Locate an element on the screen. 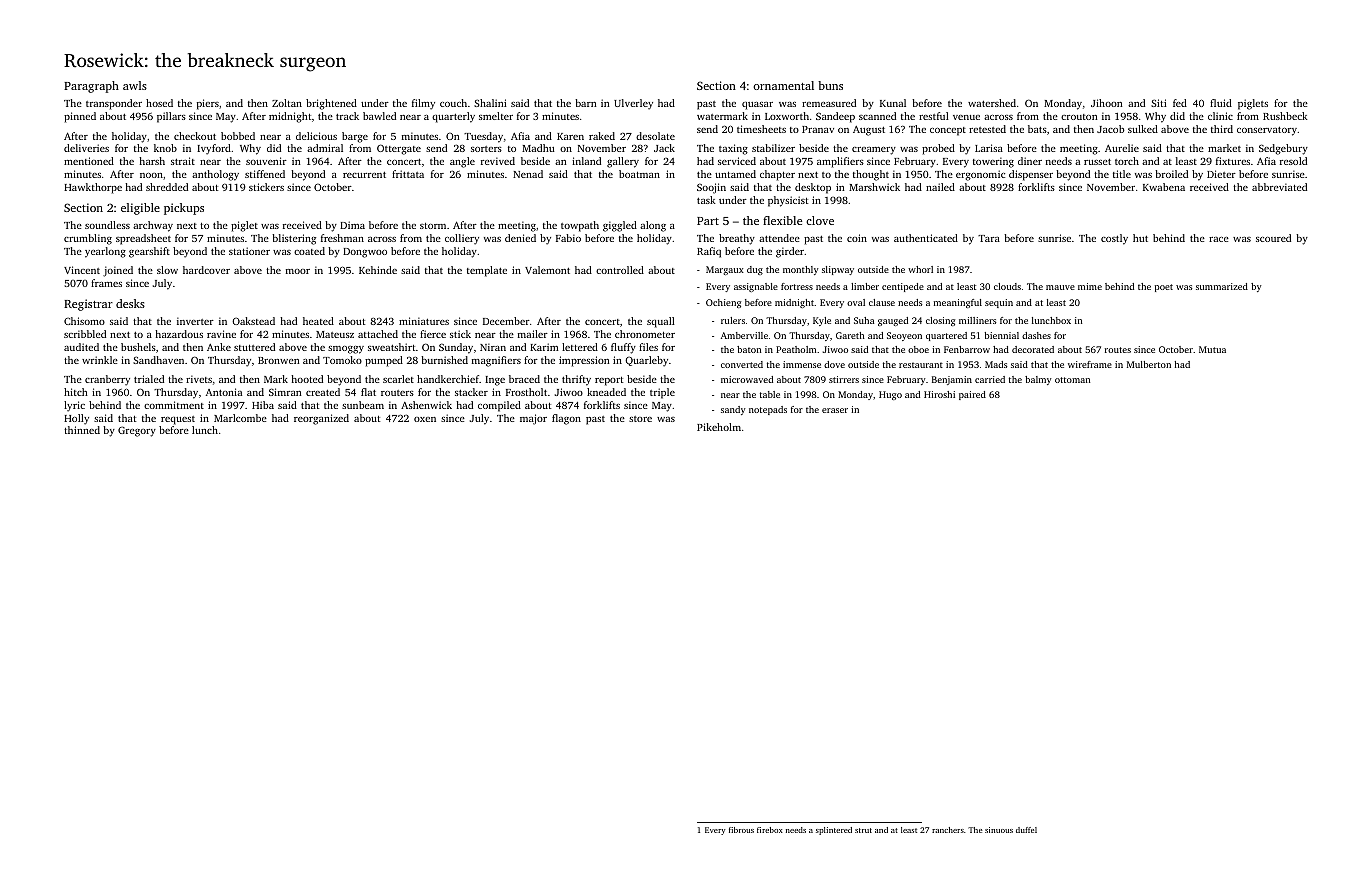  ranchers is located at coordinates (948, 830).
